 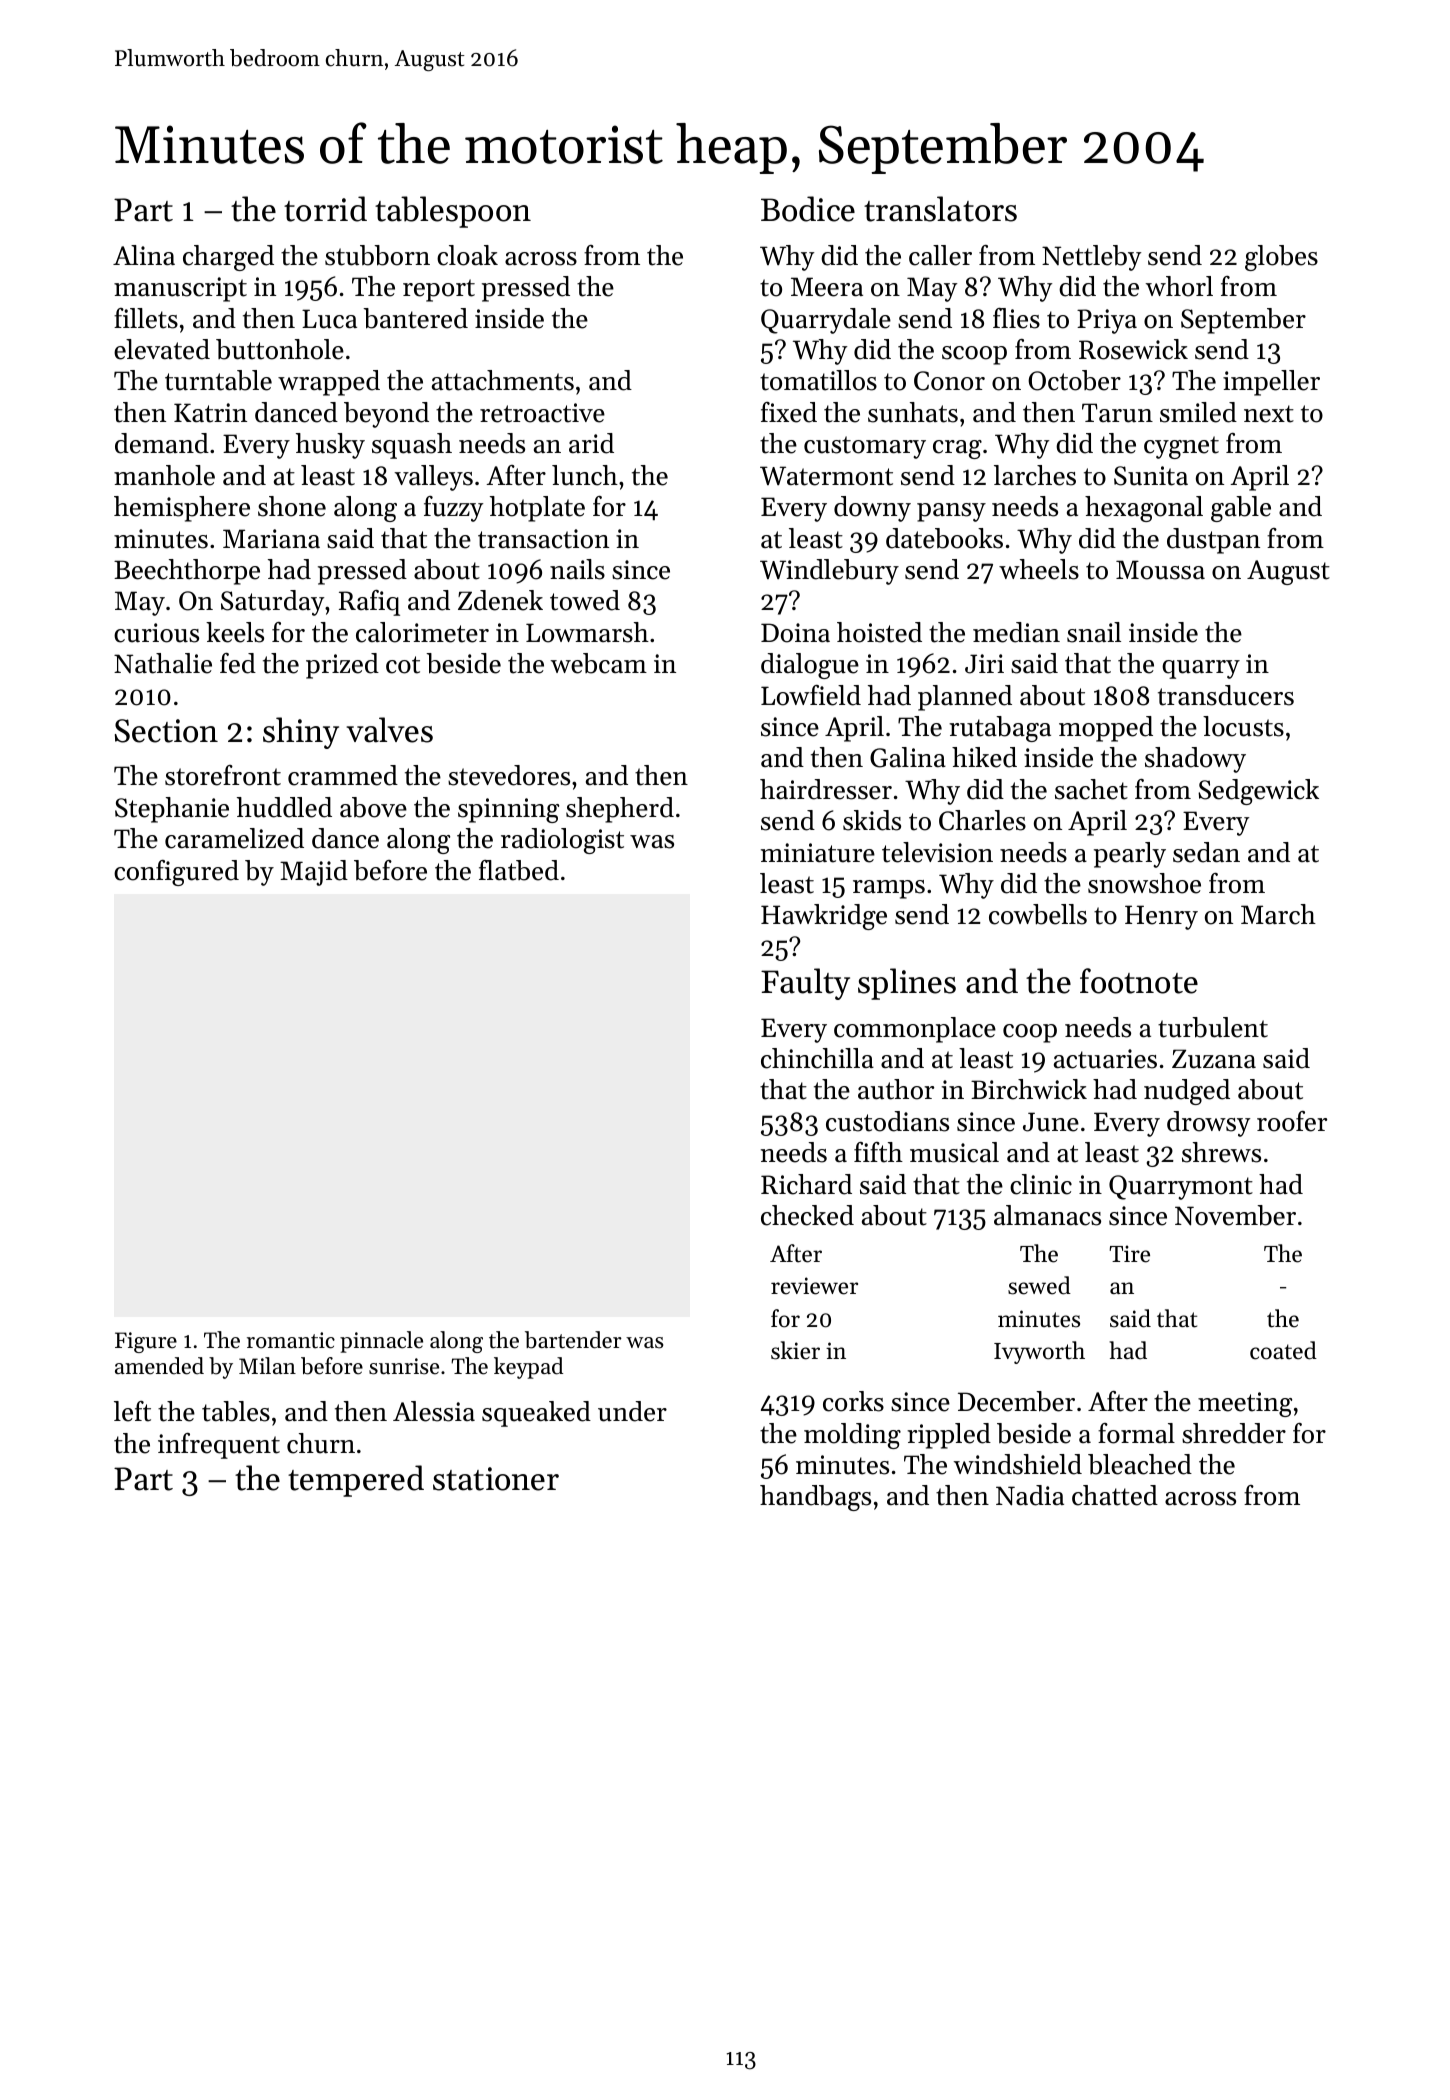 I want to click on pinnacle, so click(x=381, y=1342).
